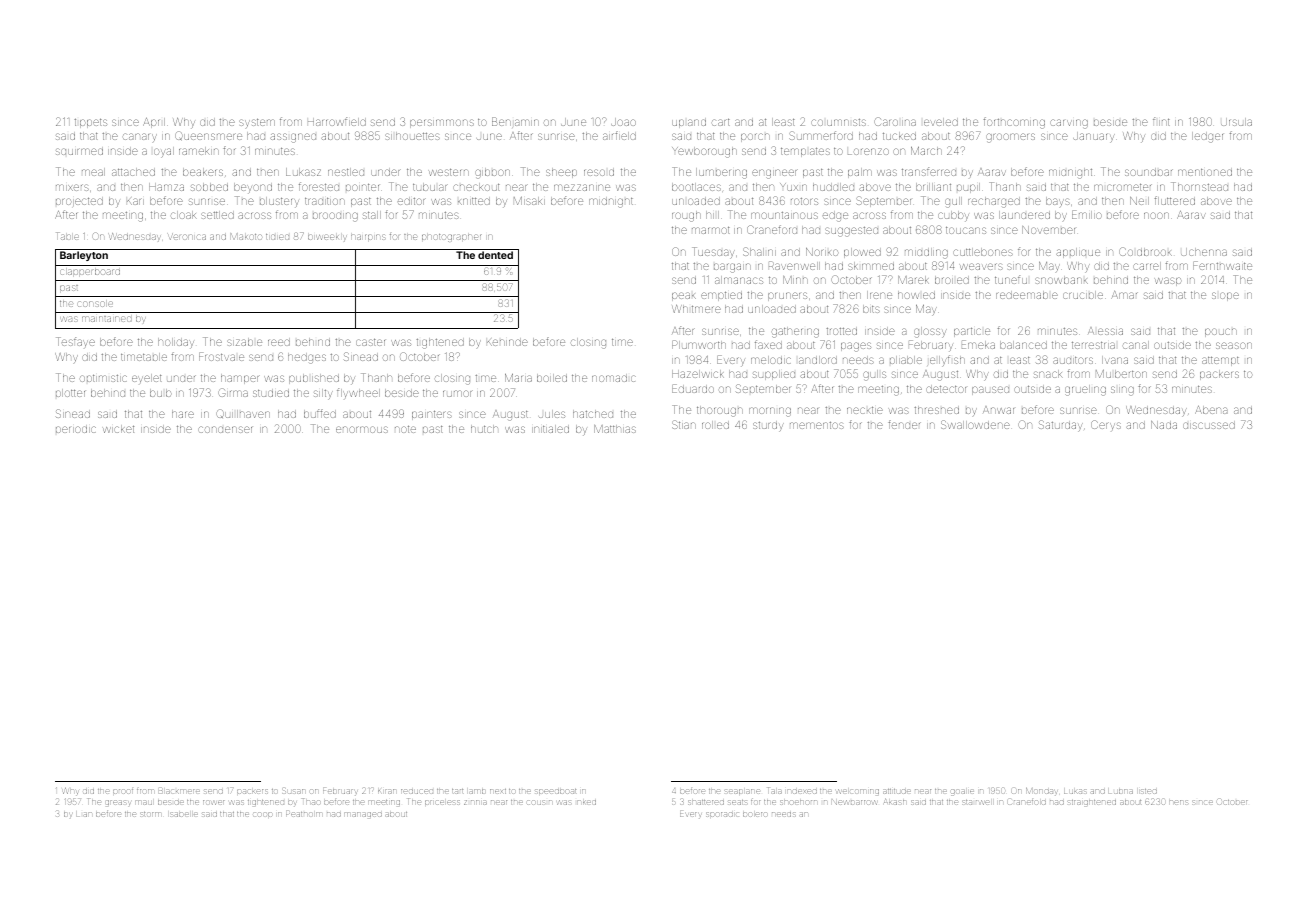 The image size is (1308, 924). I want to click on Emilio, so click(1087, 214).
